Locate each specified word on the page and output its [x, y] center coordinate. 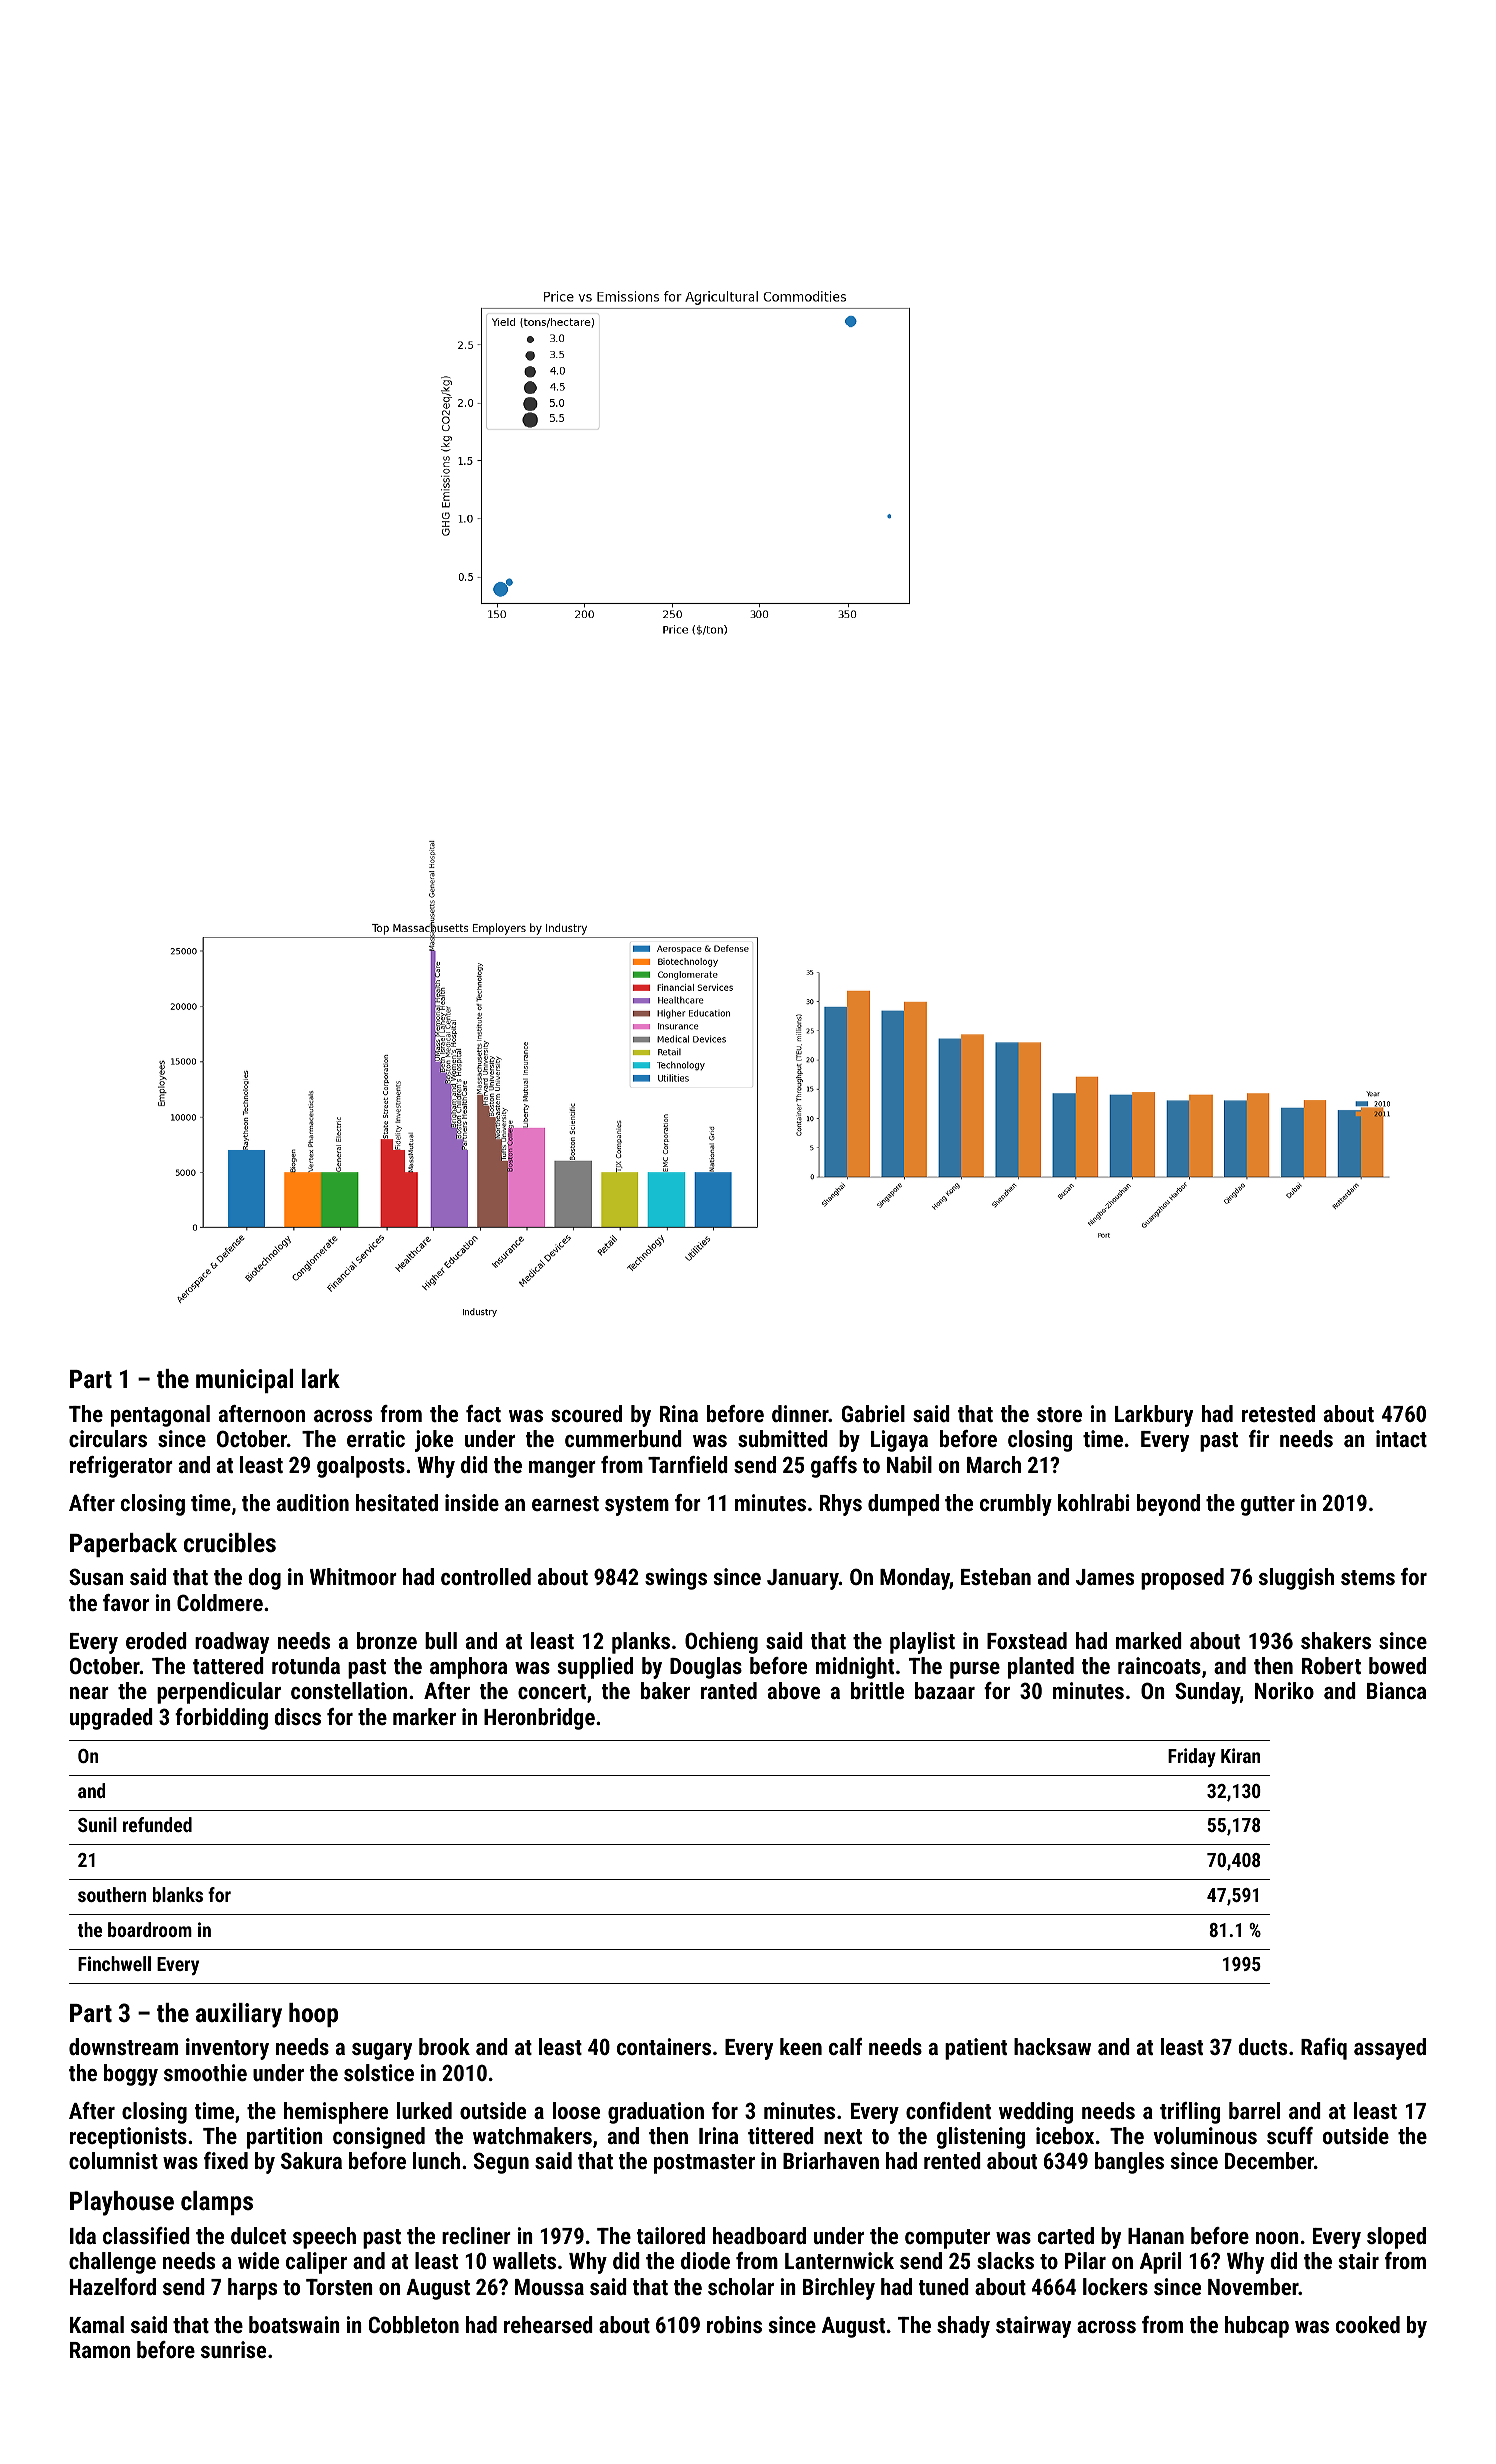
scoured [586, 1413]
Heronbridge [539, 1719]
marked [1149, 1640]
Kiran [1240, 1755]
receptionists [128, 2138]
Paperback [123, 1545]
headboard [759, 2235]
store [1059, 1414]
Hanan [1156, 2236]
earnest [565, 1503]
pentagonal [160, 1416]
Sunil [97, 1824]
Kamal [97, 2324]
